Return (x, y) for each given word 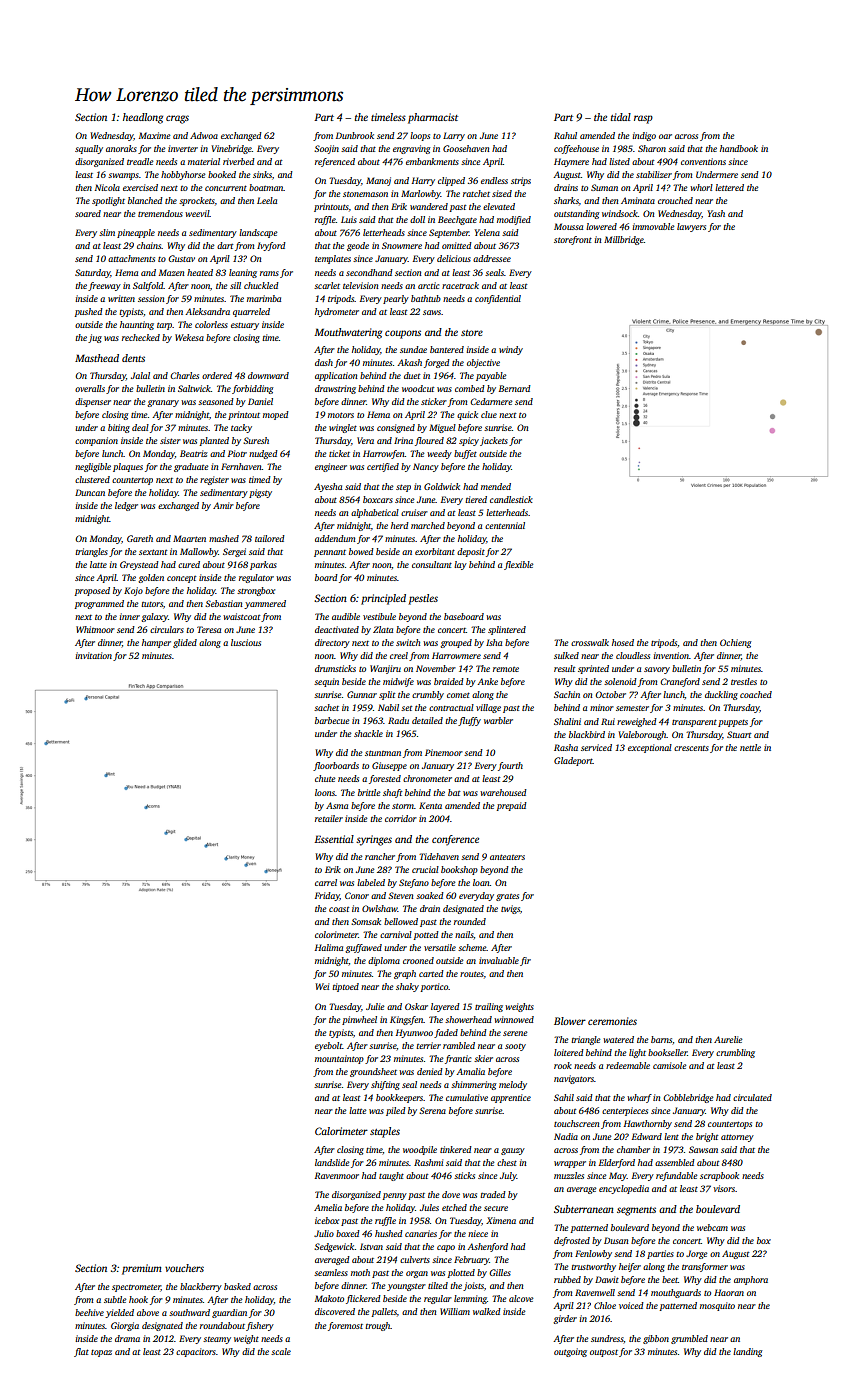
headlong (143, 118)
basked (237, 1286)
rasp (643, 119)
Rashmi (428, 1162)
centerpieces (625, 1111)
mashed (224, 538)
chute (325, 778)
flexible (518, 565)
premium (142, 1269)
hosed (623, 642)
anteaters (507, 857)
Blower (570, 1021)
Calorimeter (341, 1131)
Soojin (326, 149)
